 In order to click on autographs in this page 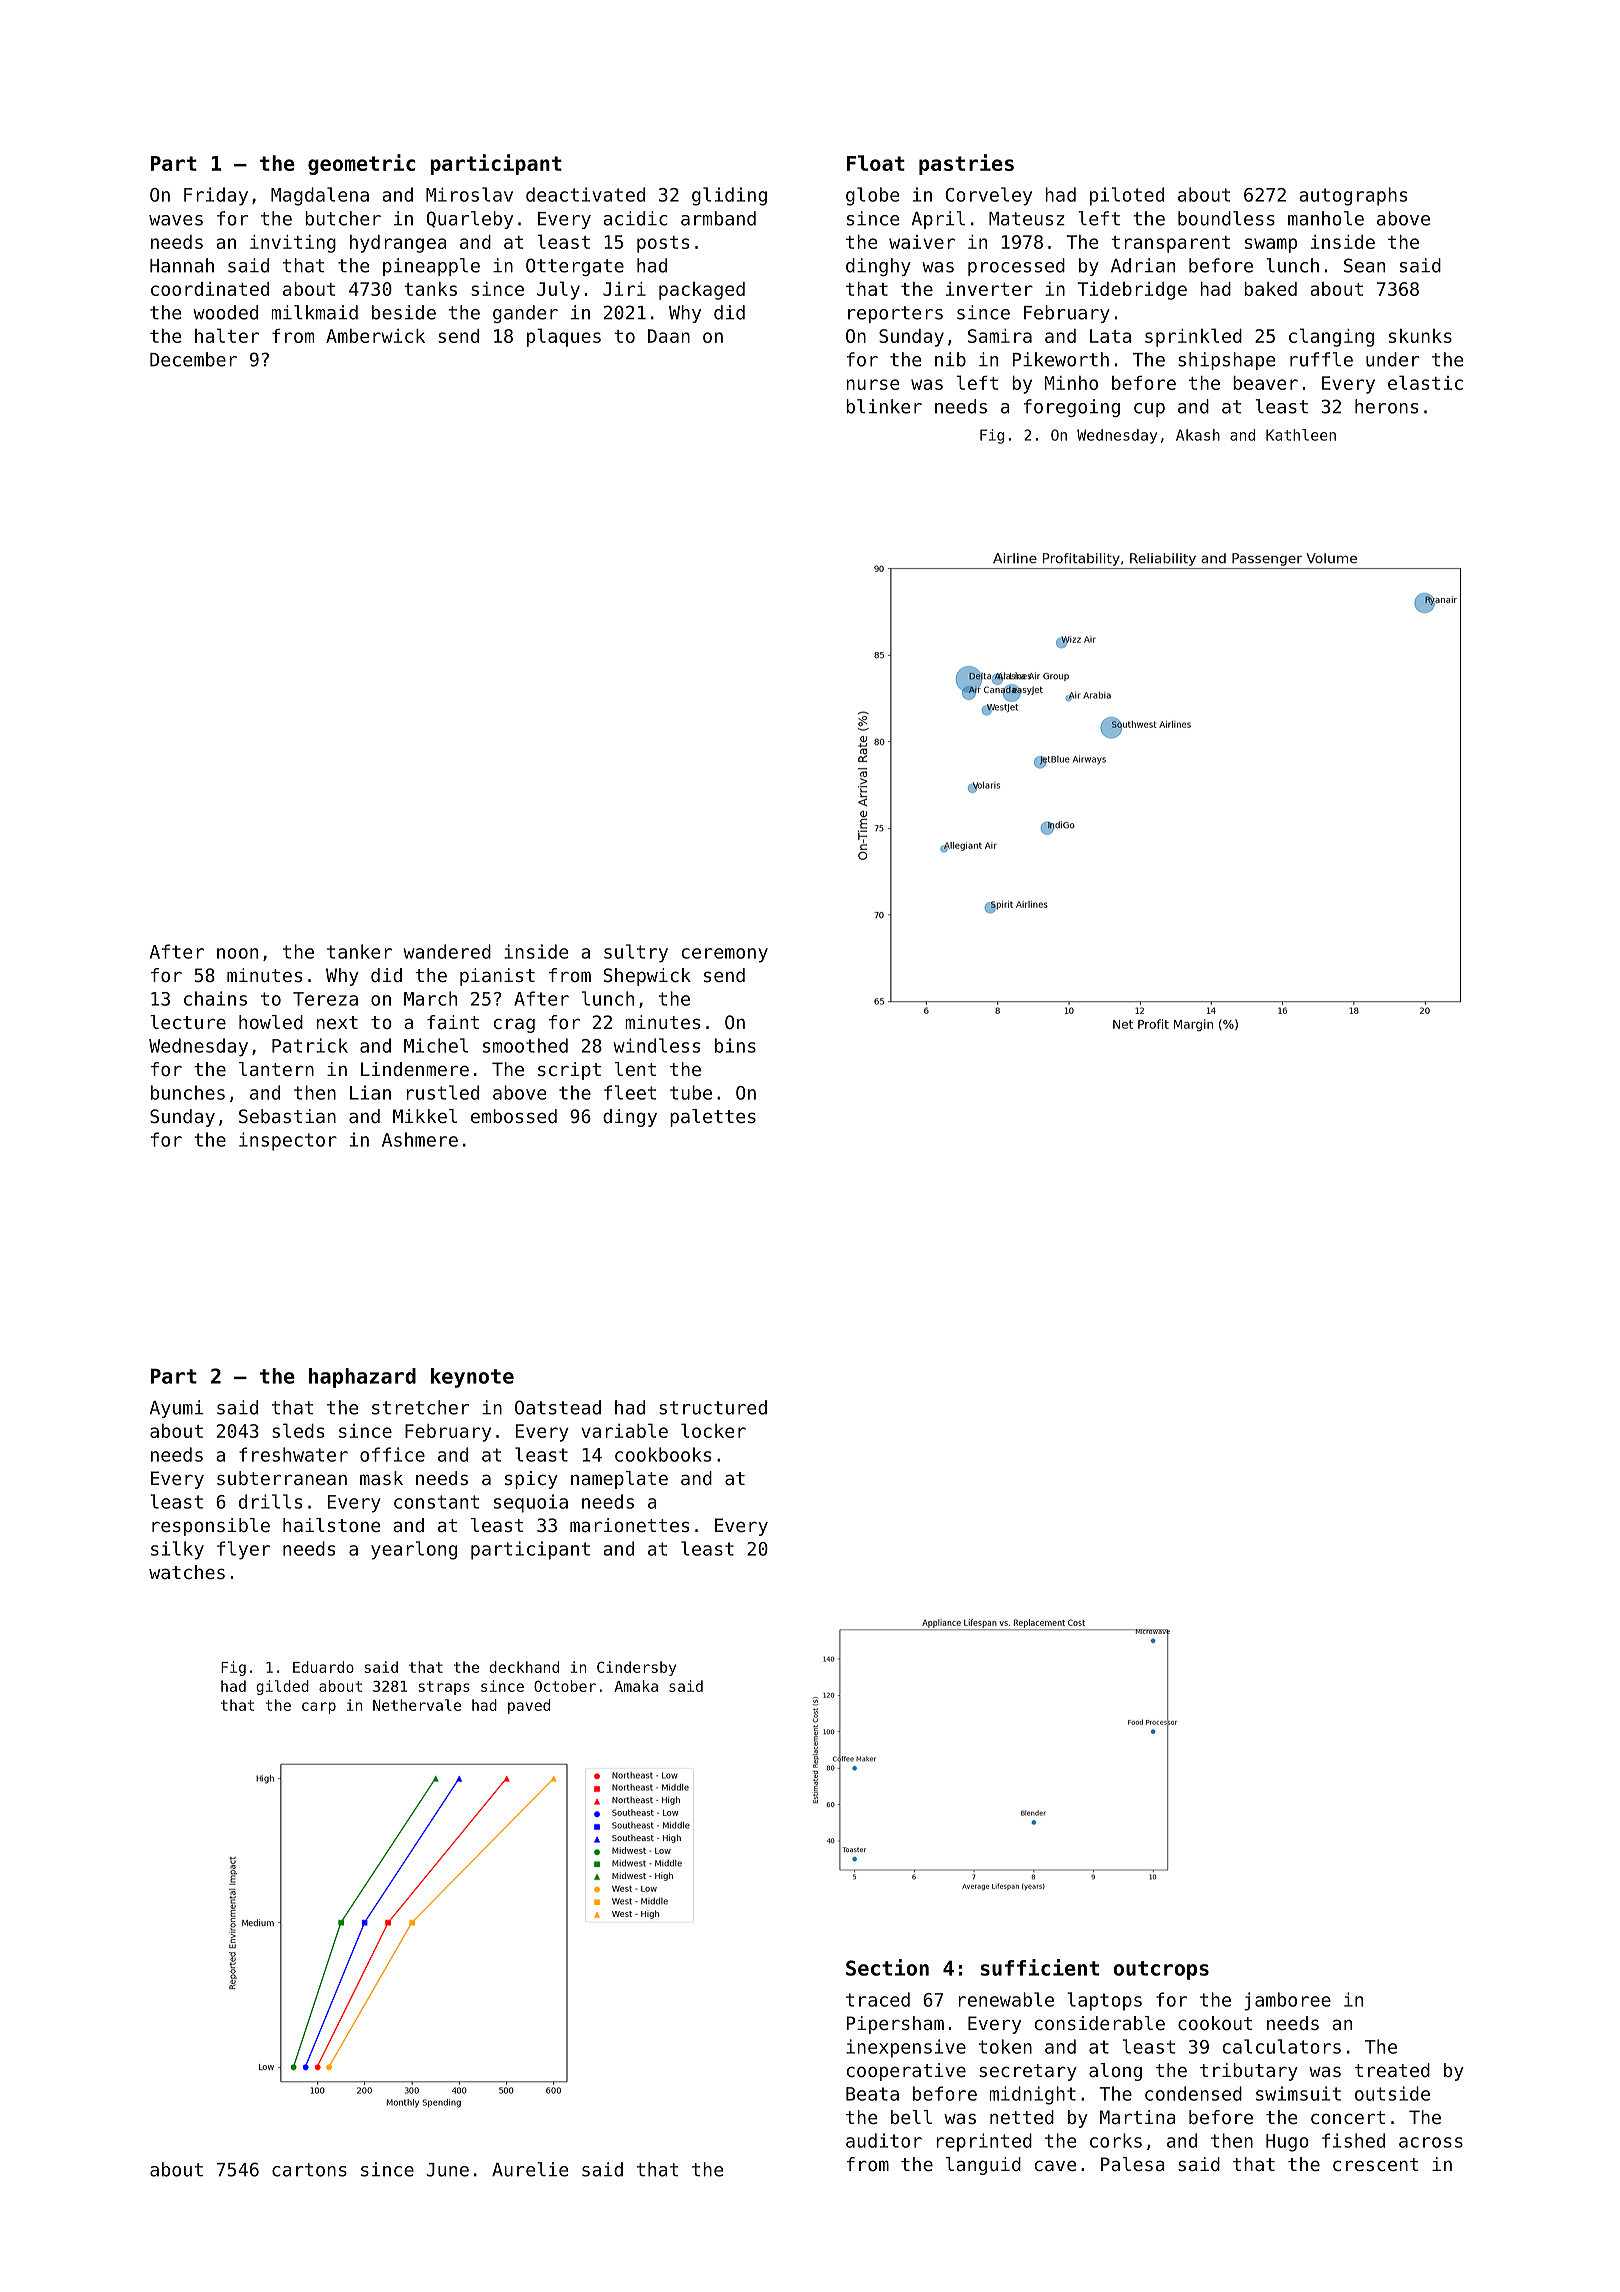, I will do `click(1353, 196)`.
